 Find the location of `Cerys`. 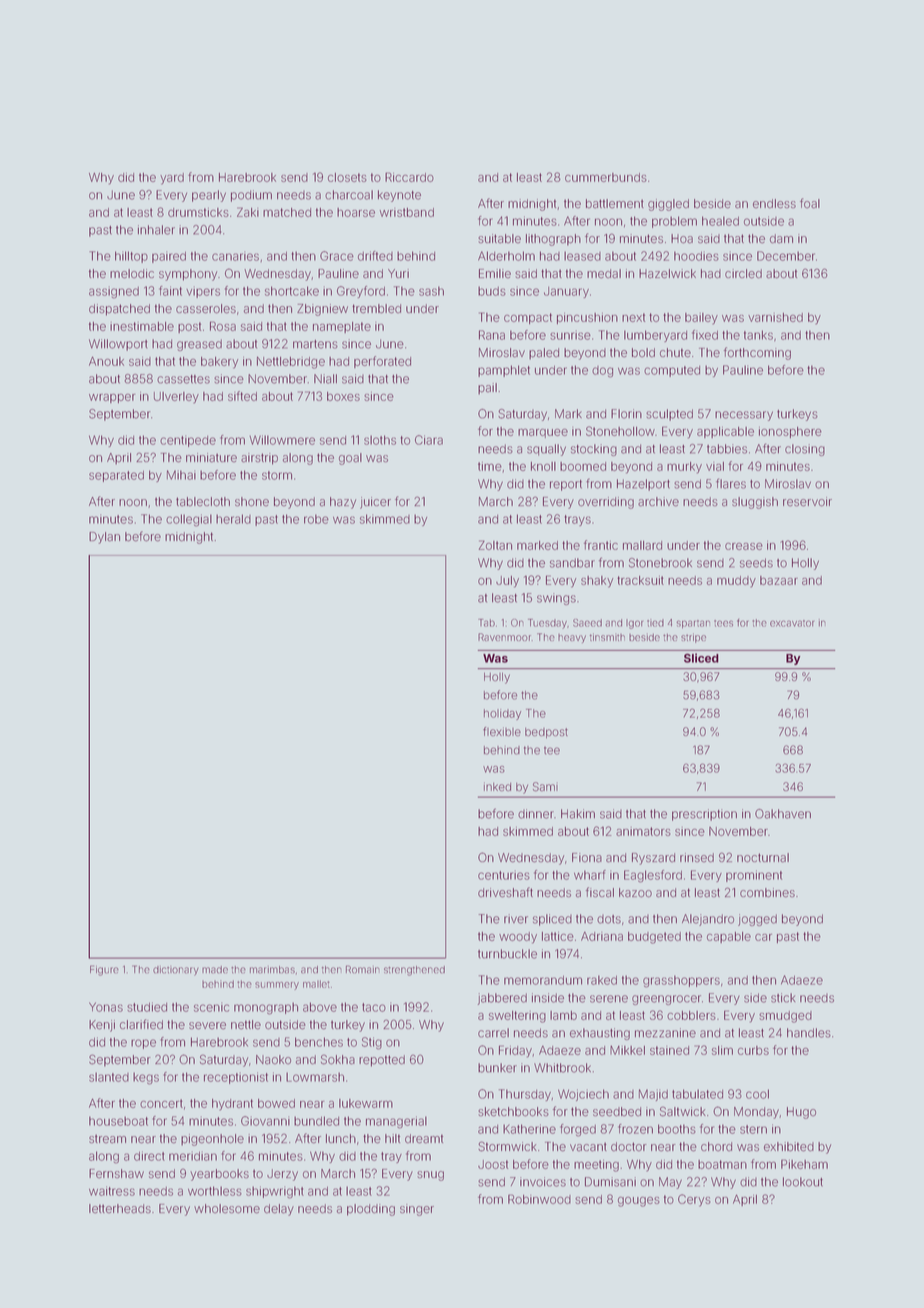

Cerys is located at coordinates (694, 1200).
